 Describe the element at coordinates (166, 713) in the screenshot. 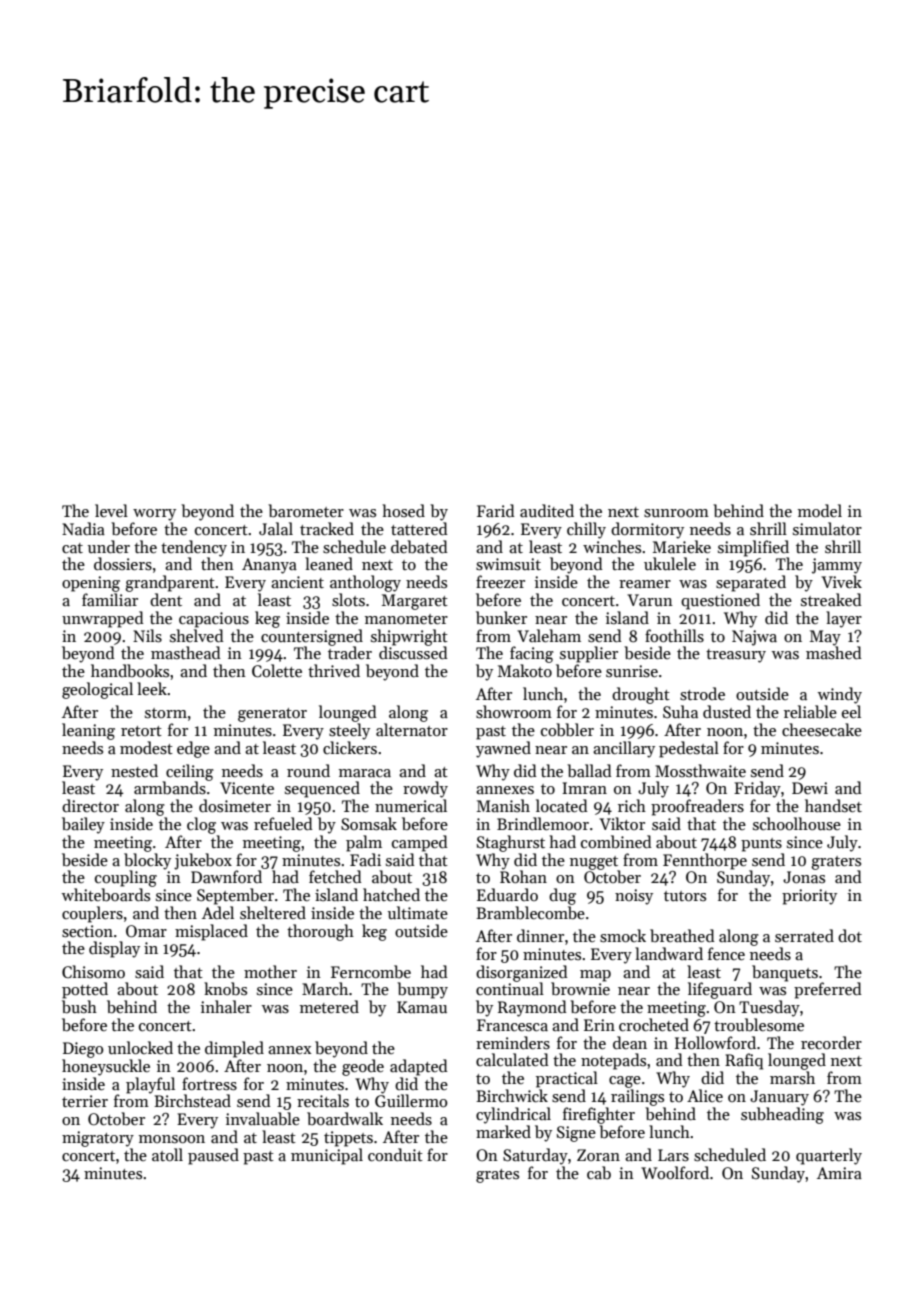

I see `storm` at that location.
